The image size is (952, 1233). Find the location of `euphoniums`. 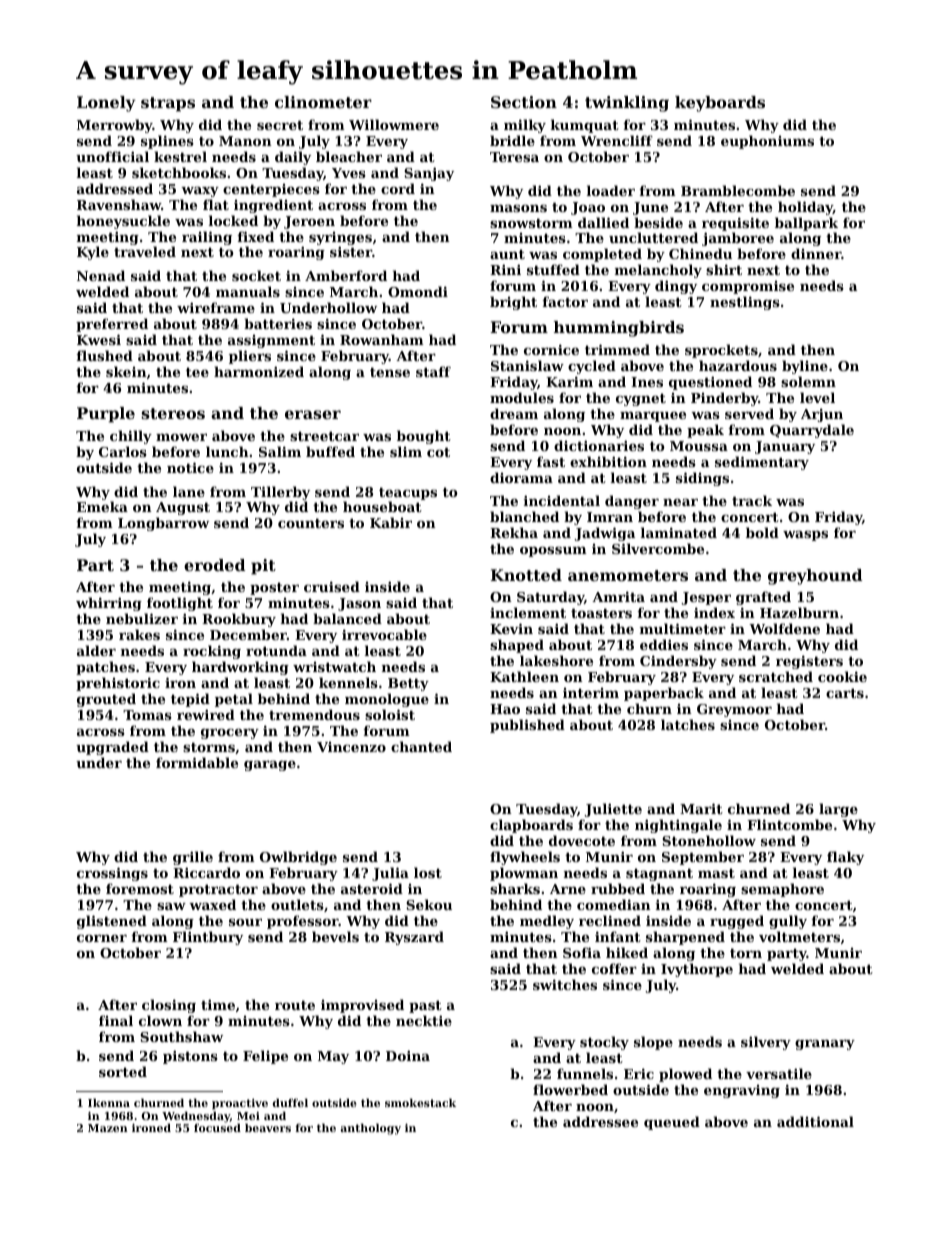

euphoniums is located at coordinates (767, 142).
